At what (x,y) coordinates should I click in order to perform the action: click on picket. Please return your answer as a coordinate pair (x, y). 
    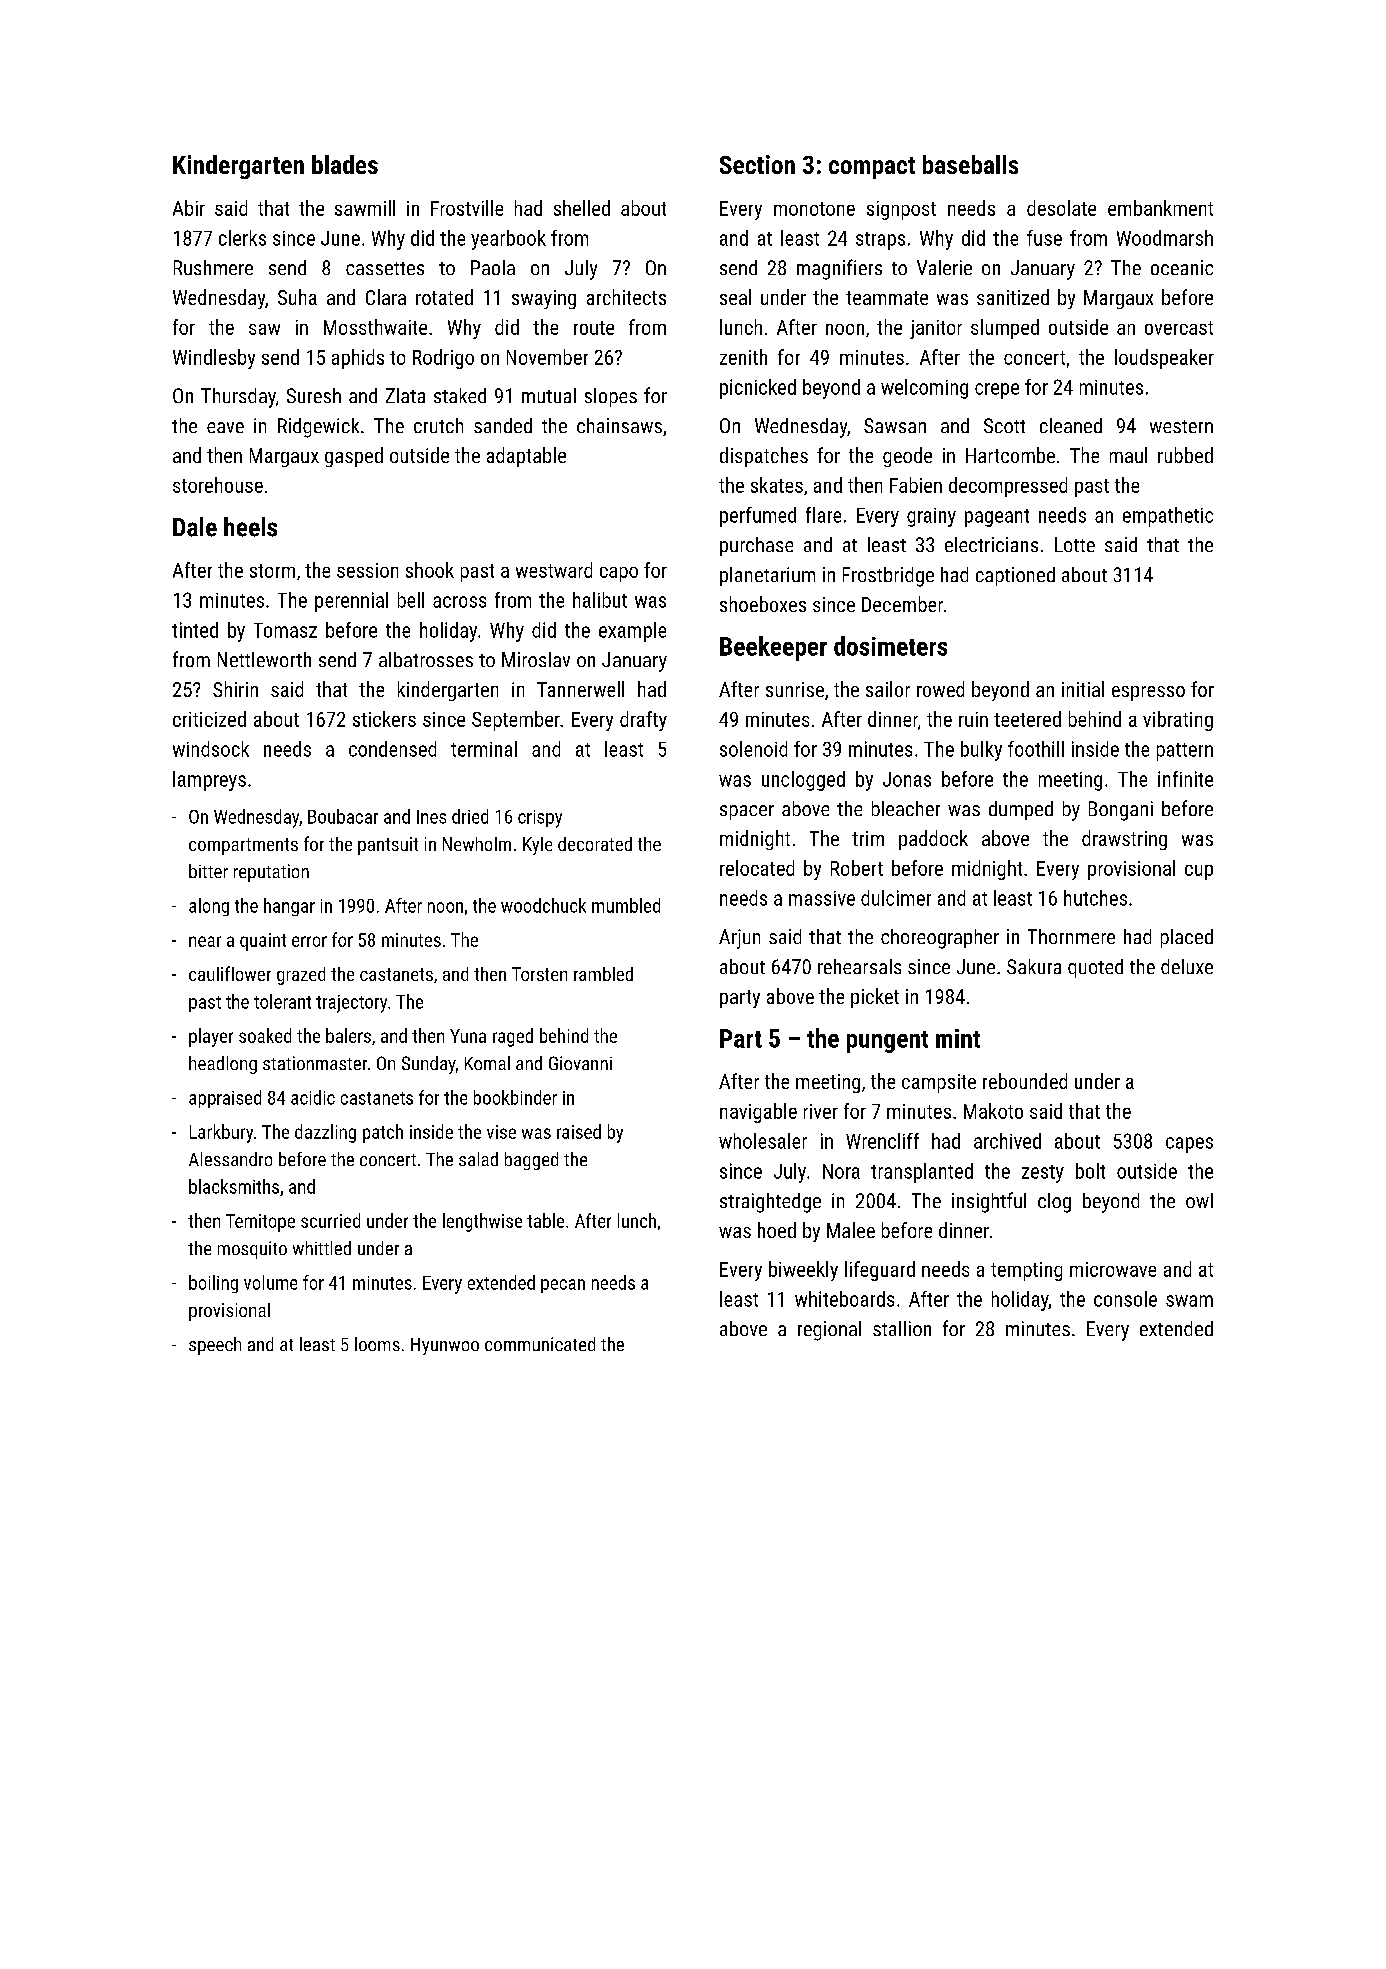
    Looking at the image, I should click on (875, 998).
